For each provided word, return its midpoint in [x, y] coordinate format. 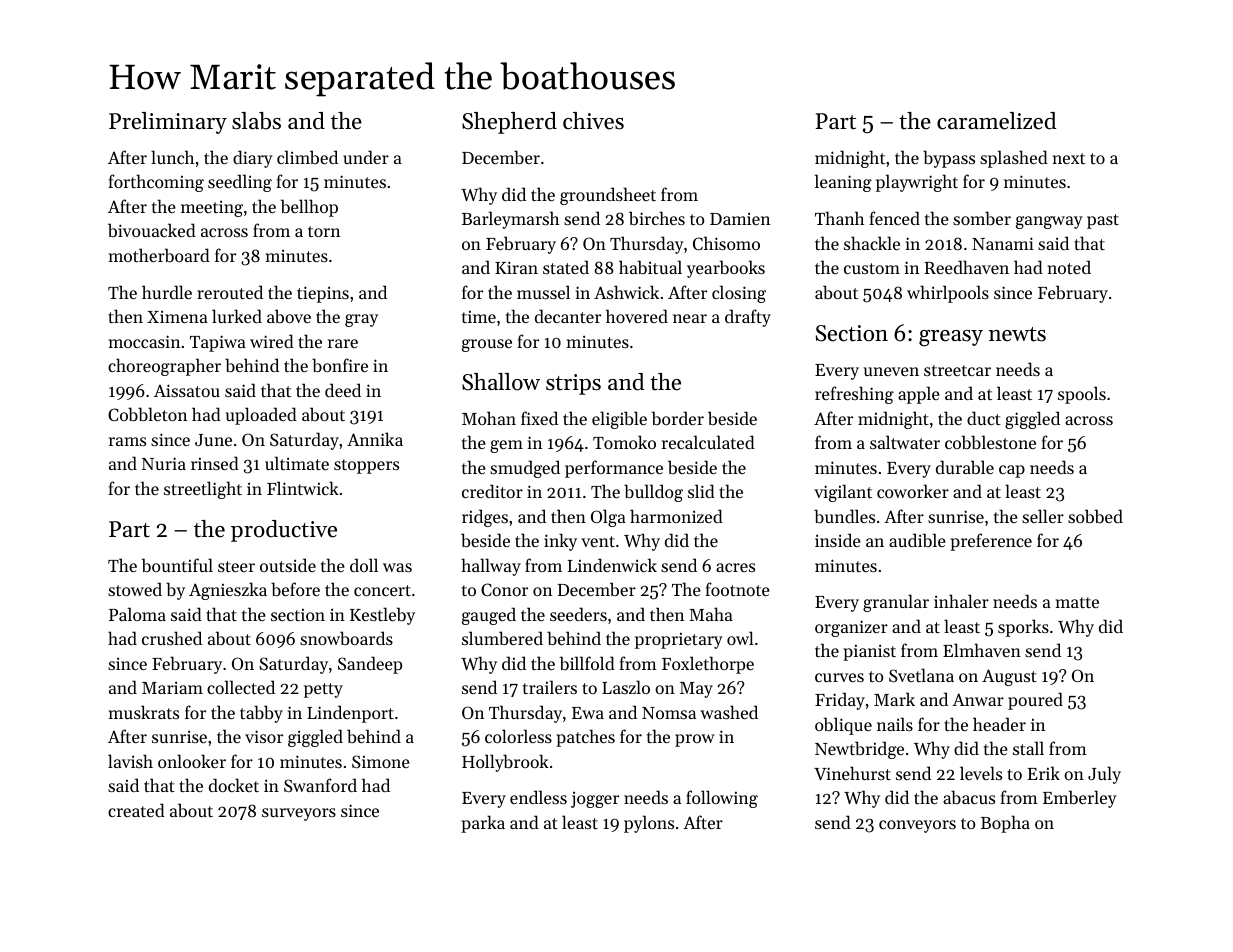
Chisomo [726, 243]
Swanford [320, 785]
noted [1069, 267]
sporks [1023, 628]
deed [343, 390]
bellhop [309, 208]
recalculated [708, 442]
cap [1012, 471]
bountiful [177, 565]
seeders [578, 614]
